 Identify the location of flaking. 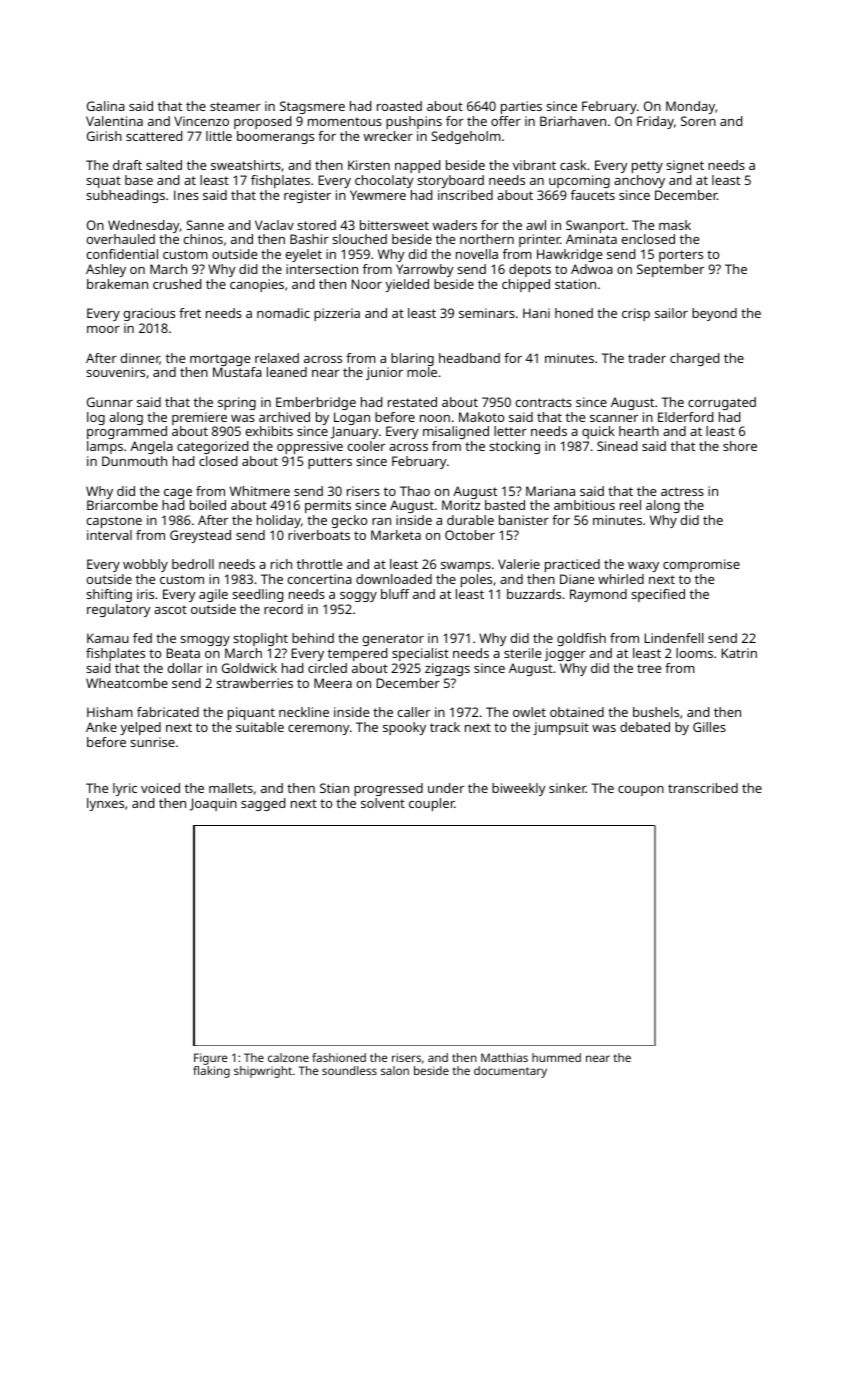
(211, 1072).
